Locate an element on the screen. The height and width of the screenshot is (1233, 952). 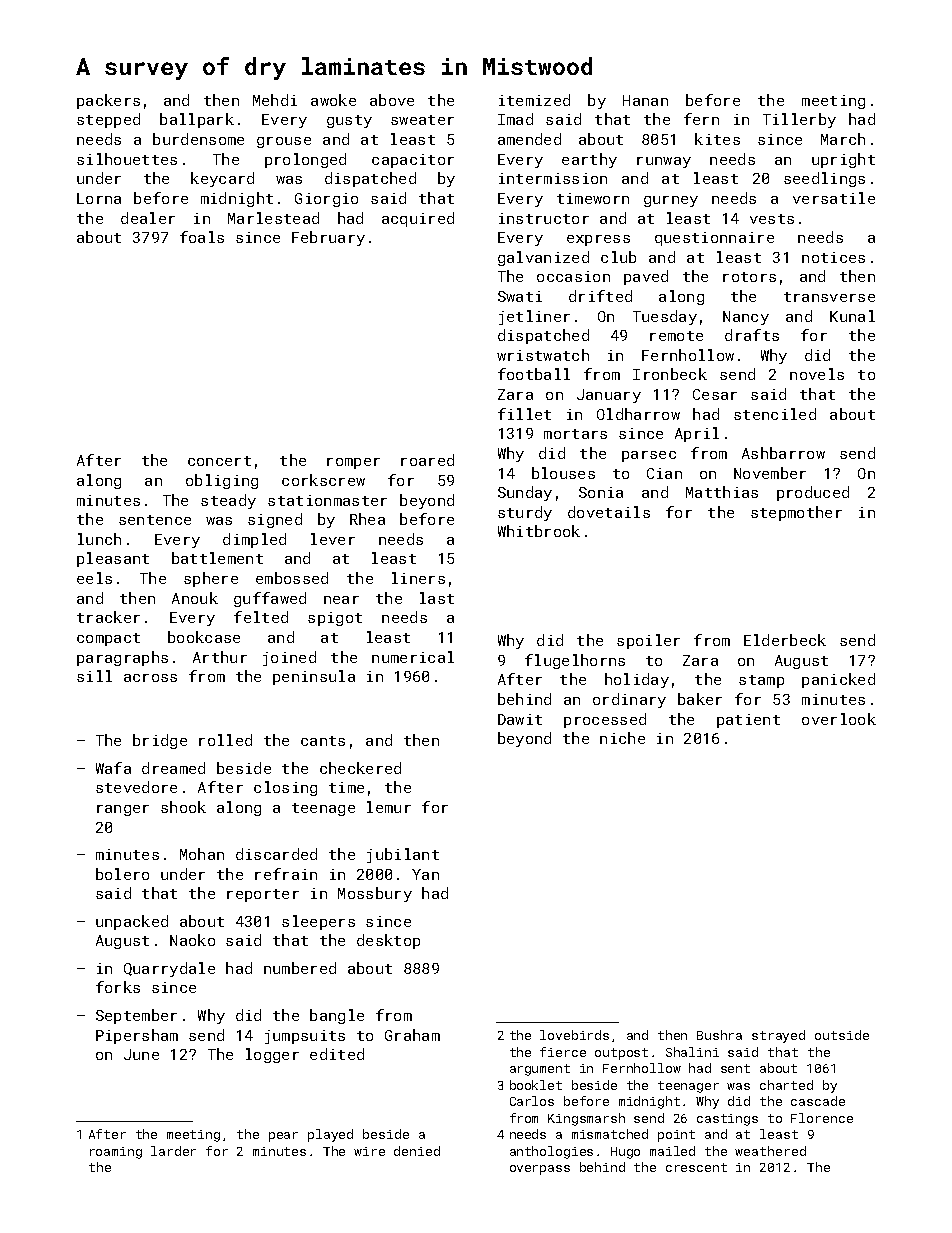
Tillerby is located at coordinates (799, 120).
